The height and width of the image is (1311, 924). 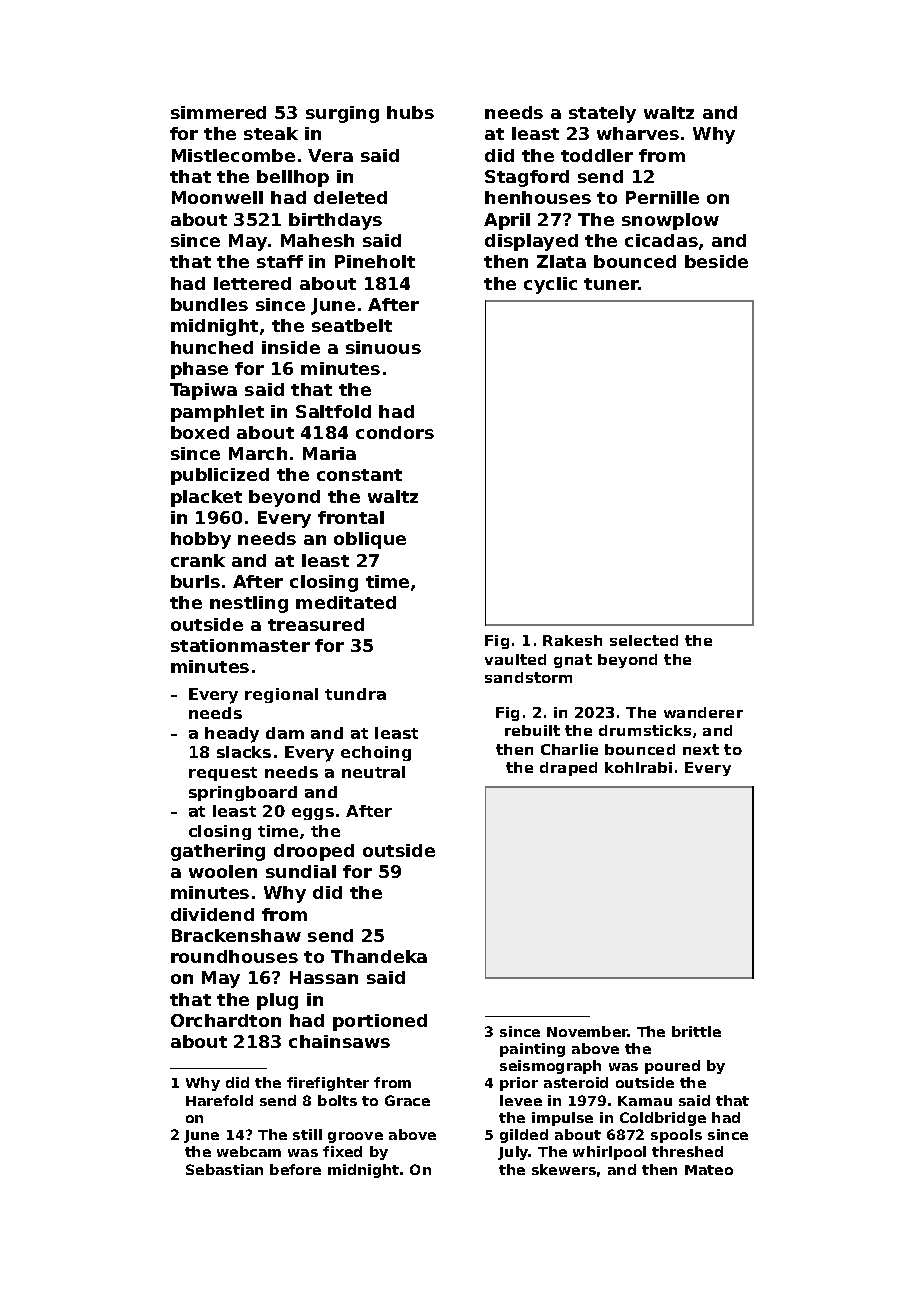 What do you see at coordinates (395, 432) in the image?
I see `condors` at bounding box center [395, 432].
